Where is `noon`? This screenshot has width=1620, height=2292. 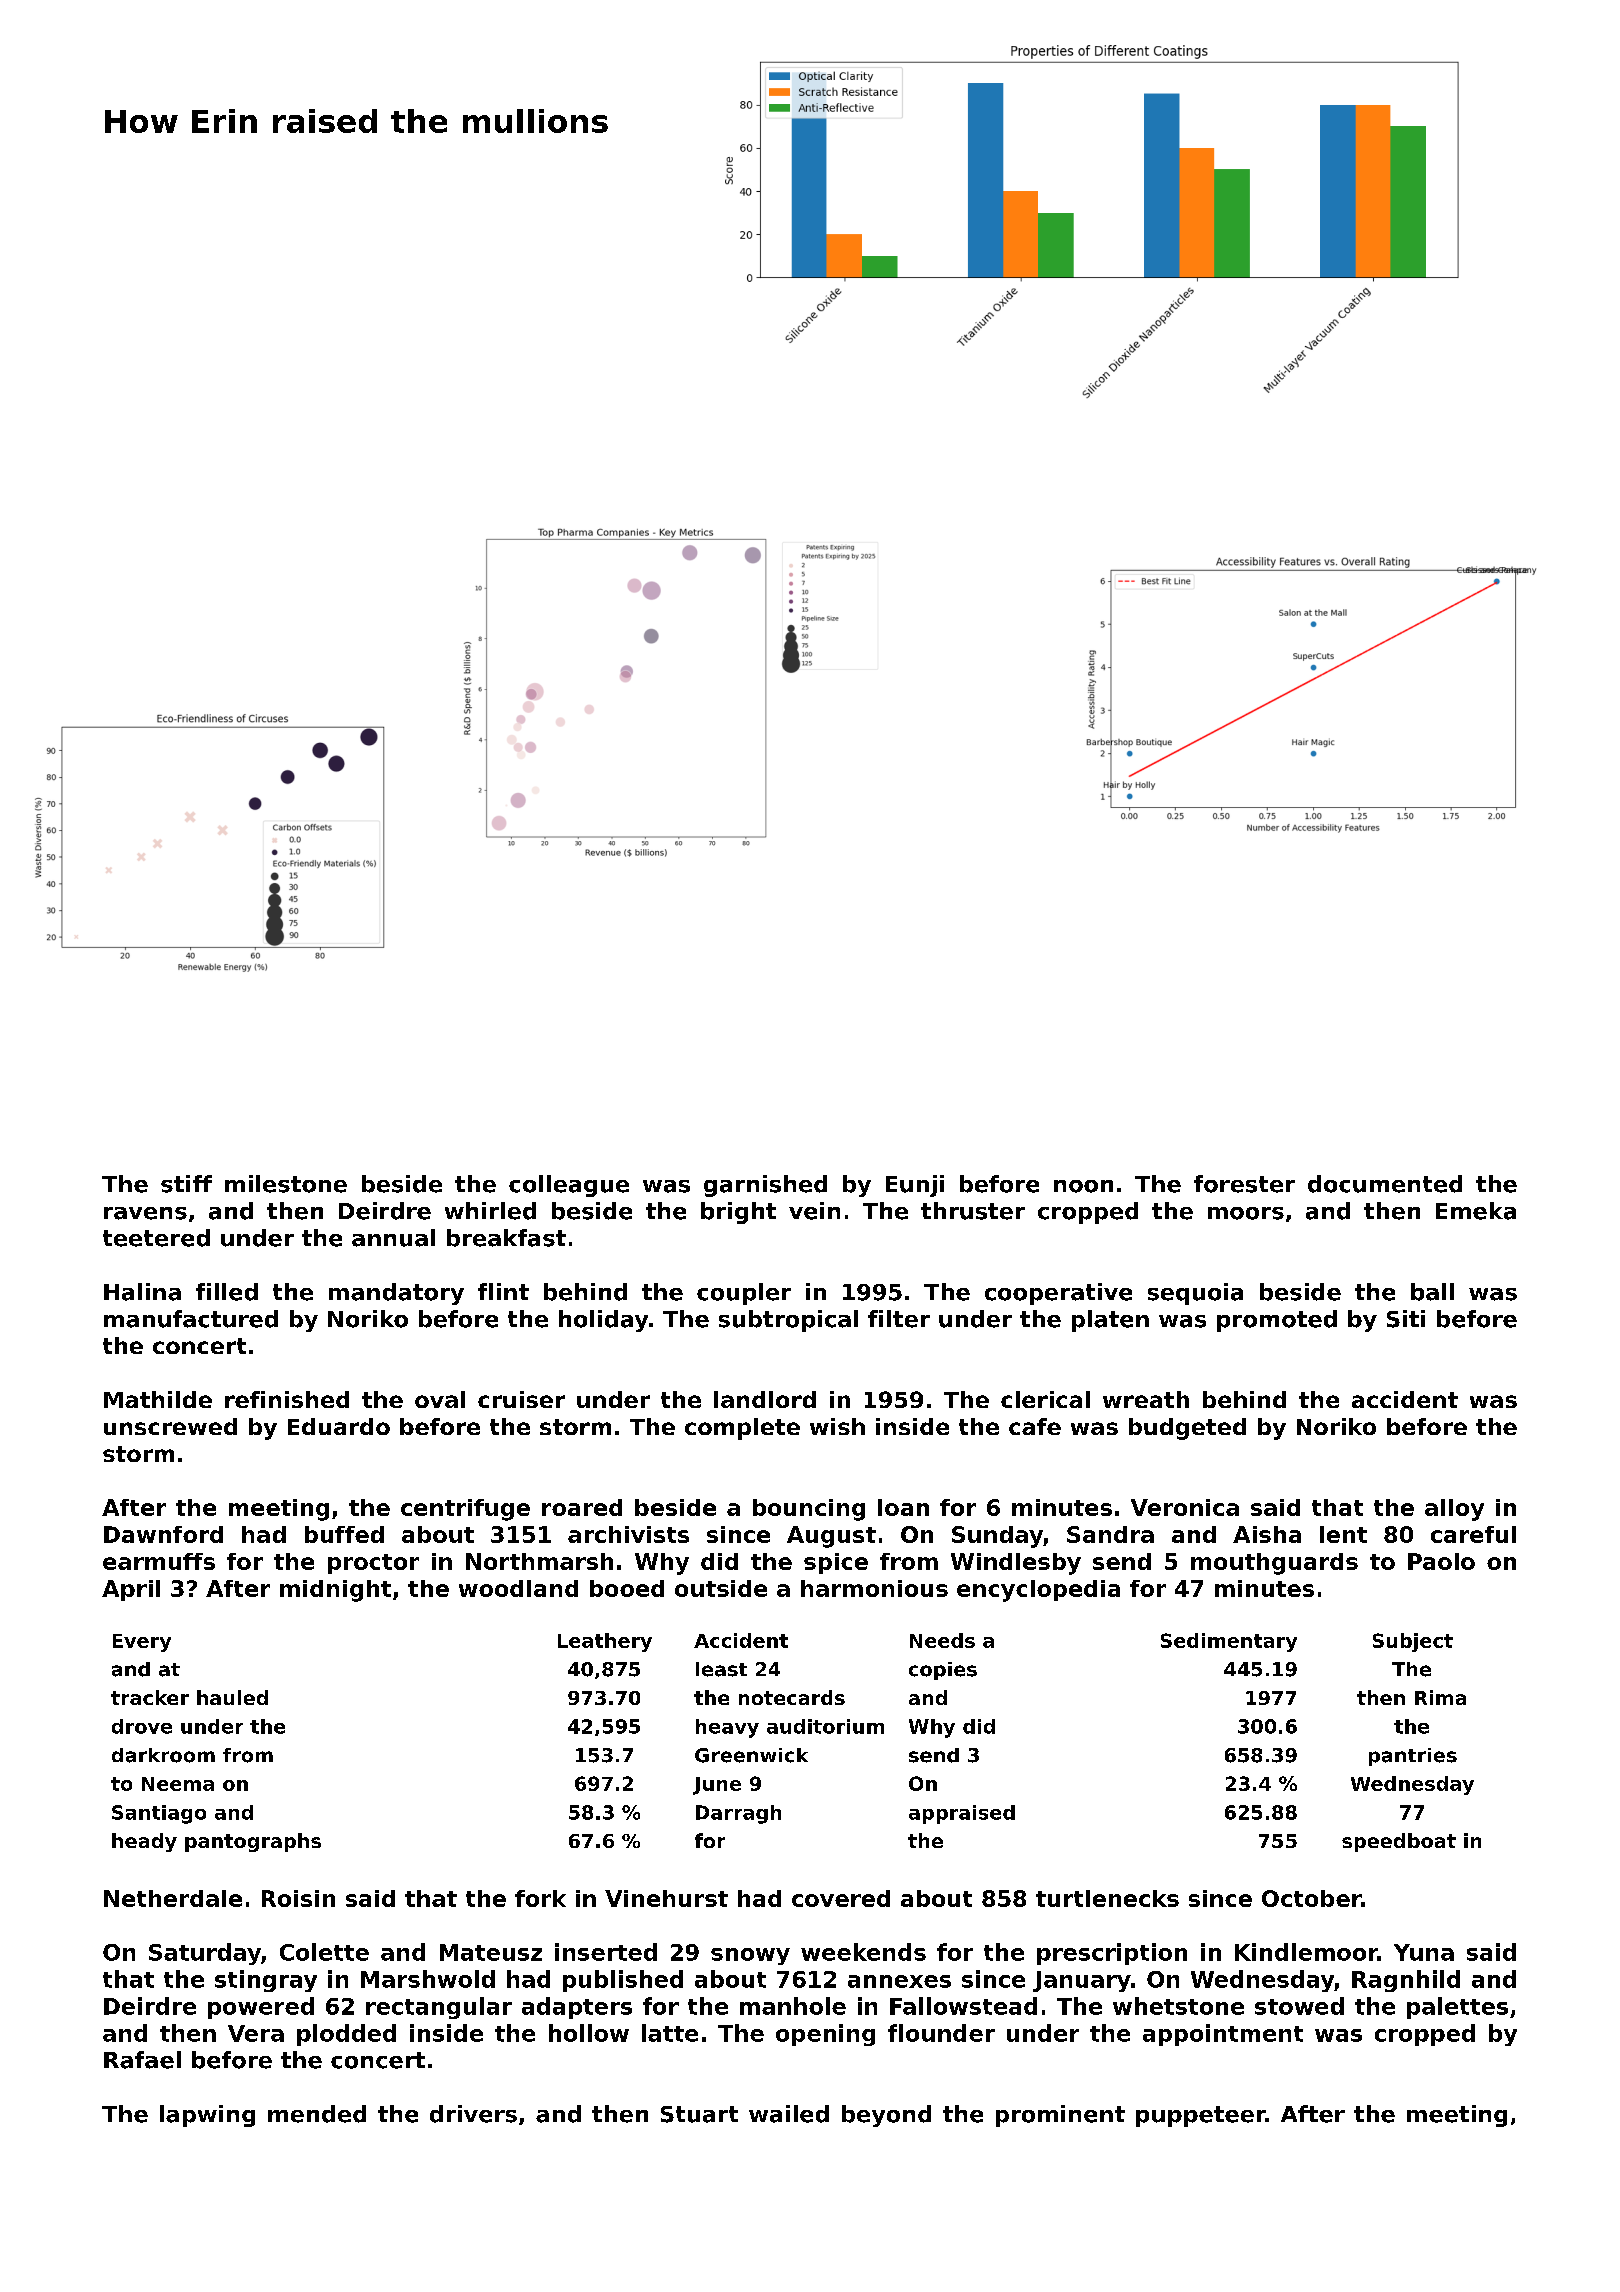
noon is located at coordinates (1083, 1186).
